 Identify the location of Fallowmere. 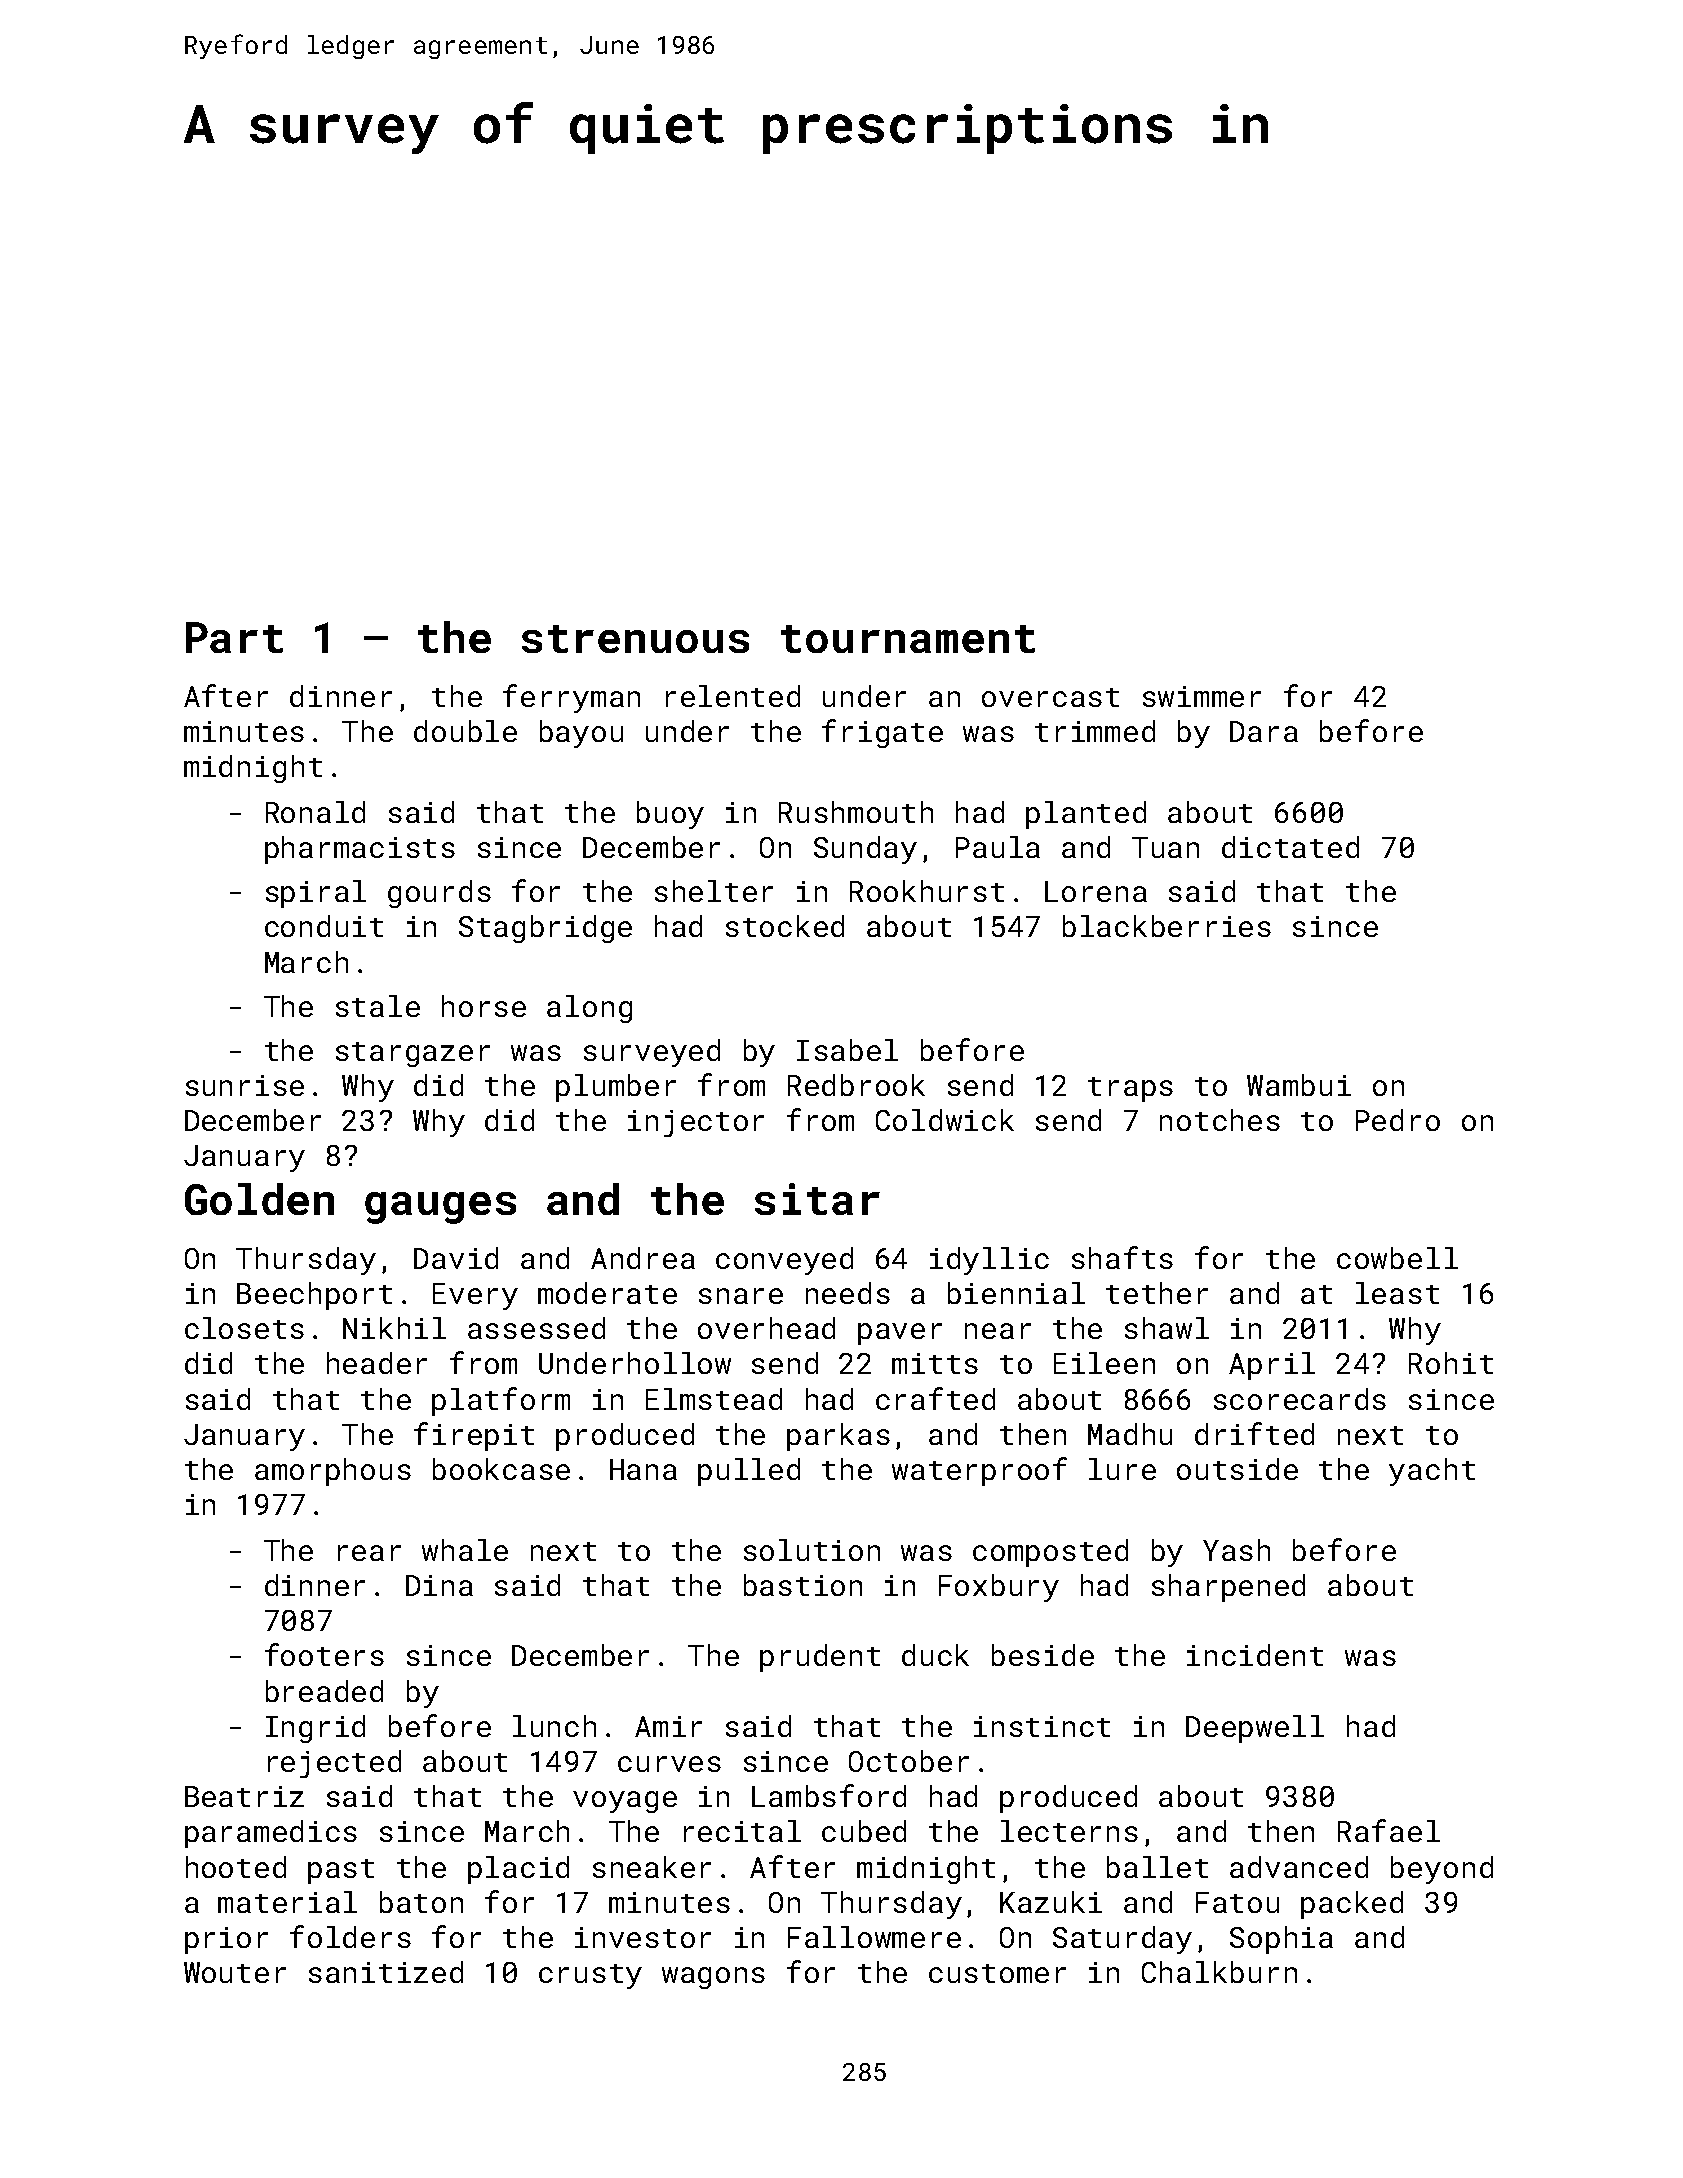
(874, 1937).
